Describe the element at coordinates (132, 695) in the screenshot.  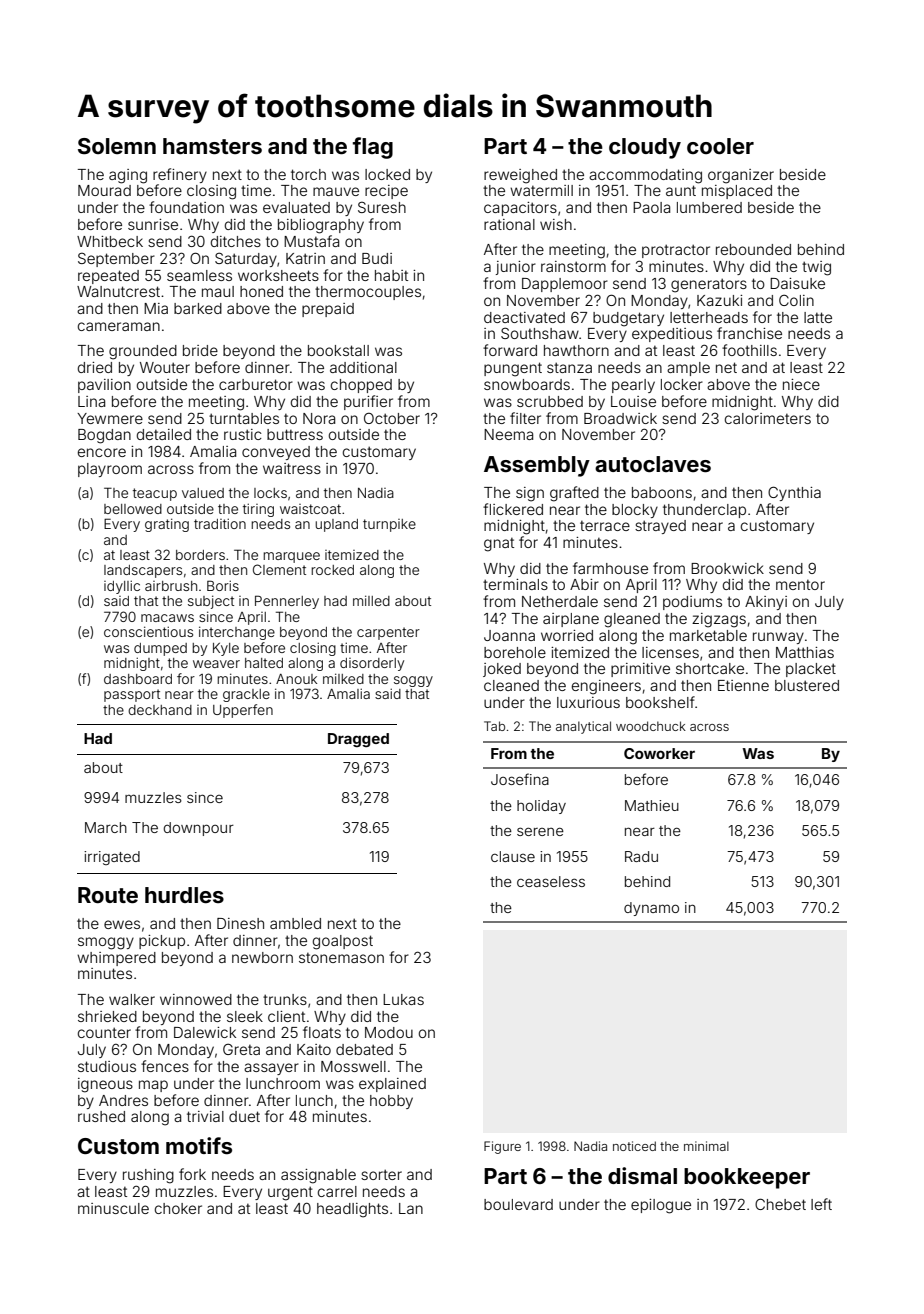
I see `passport` at that location.
